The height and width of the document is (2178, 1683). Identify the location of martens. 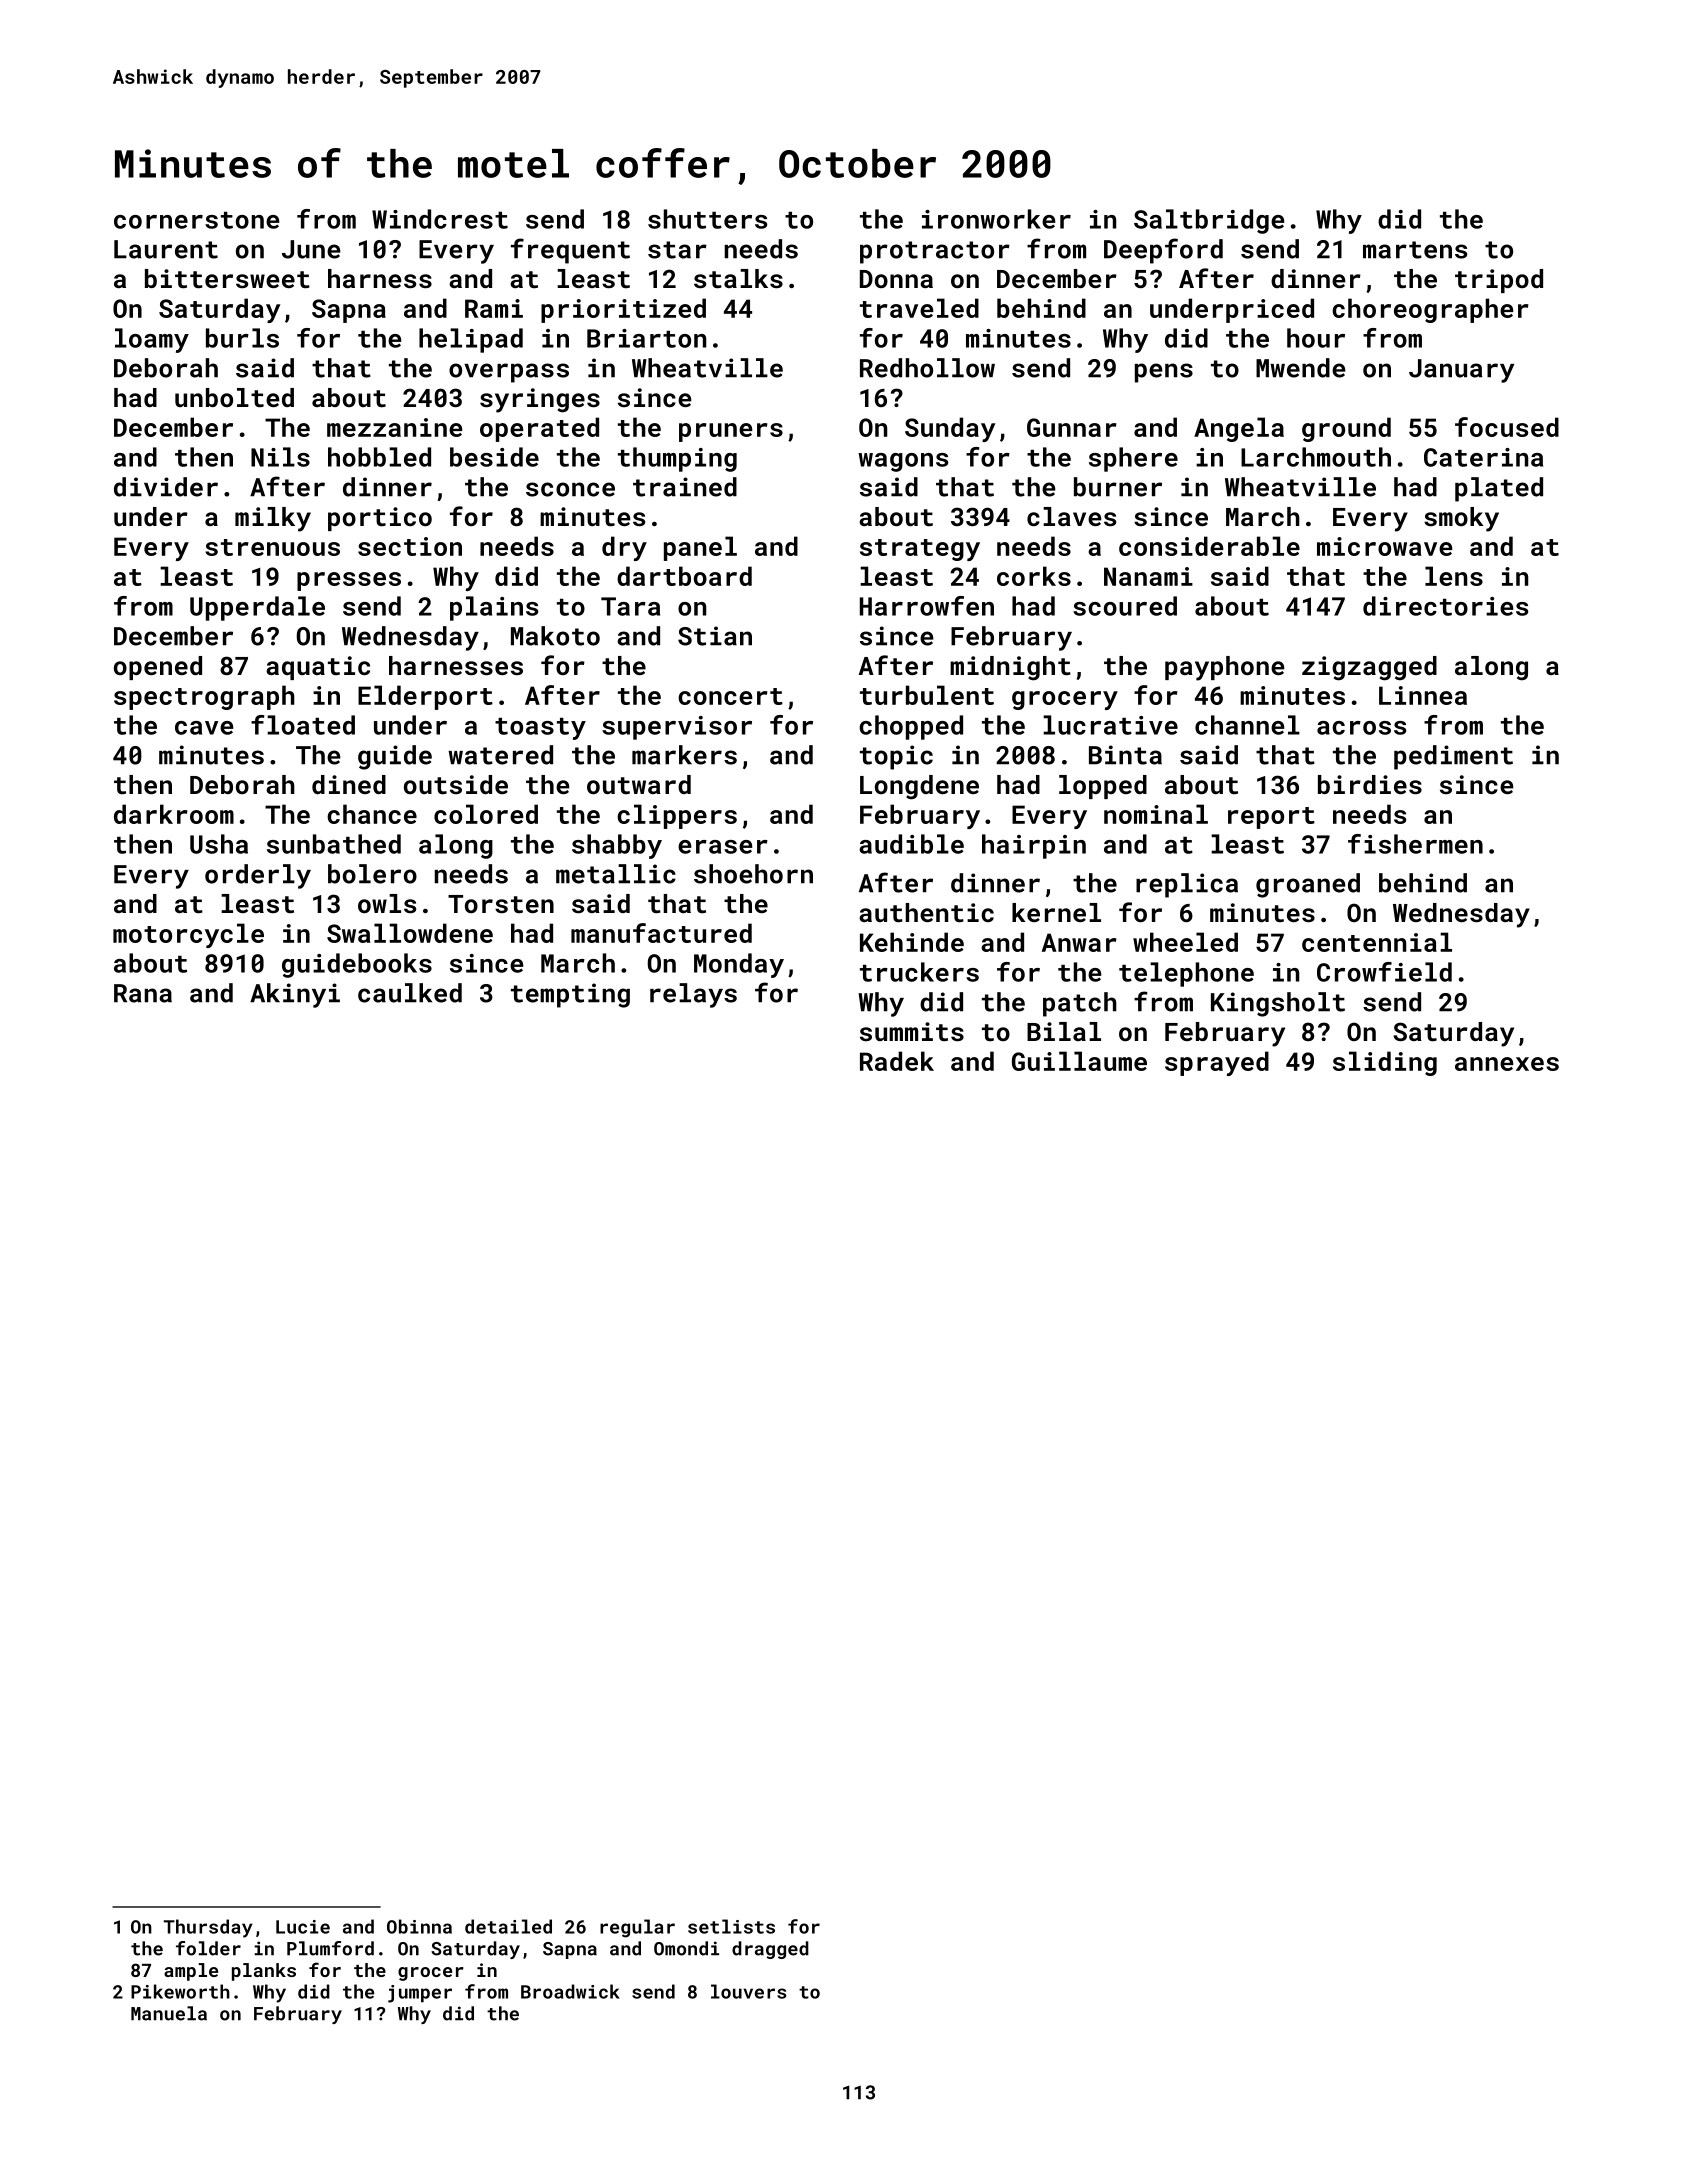
(1415, 250).
